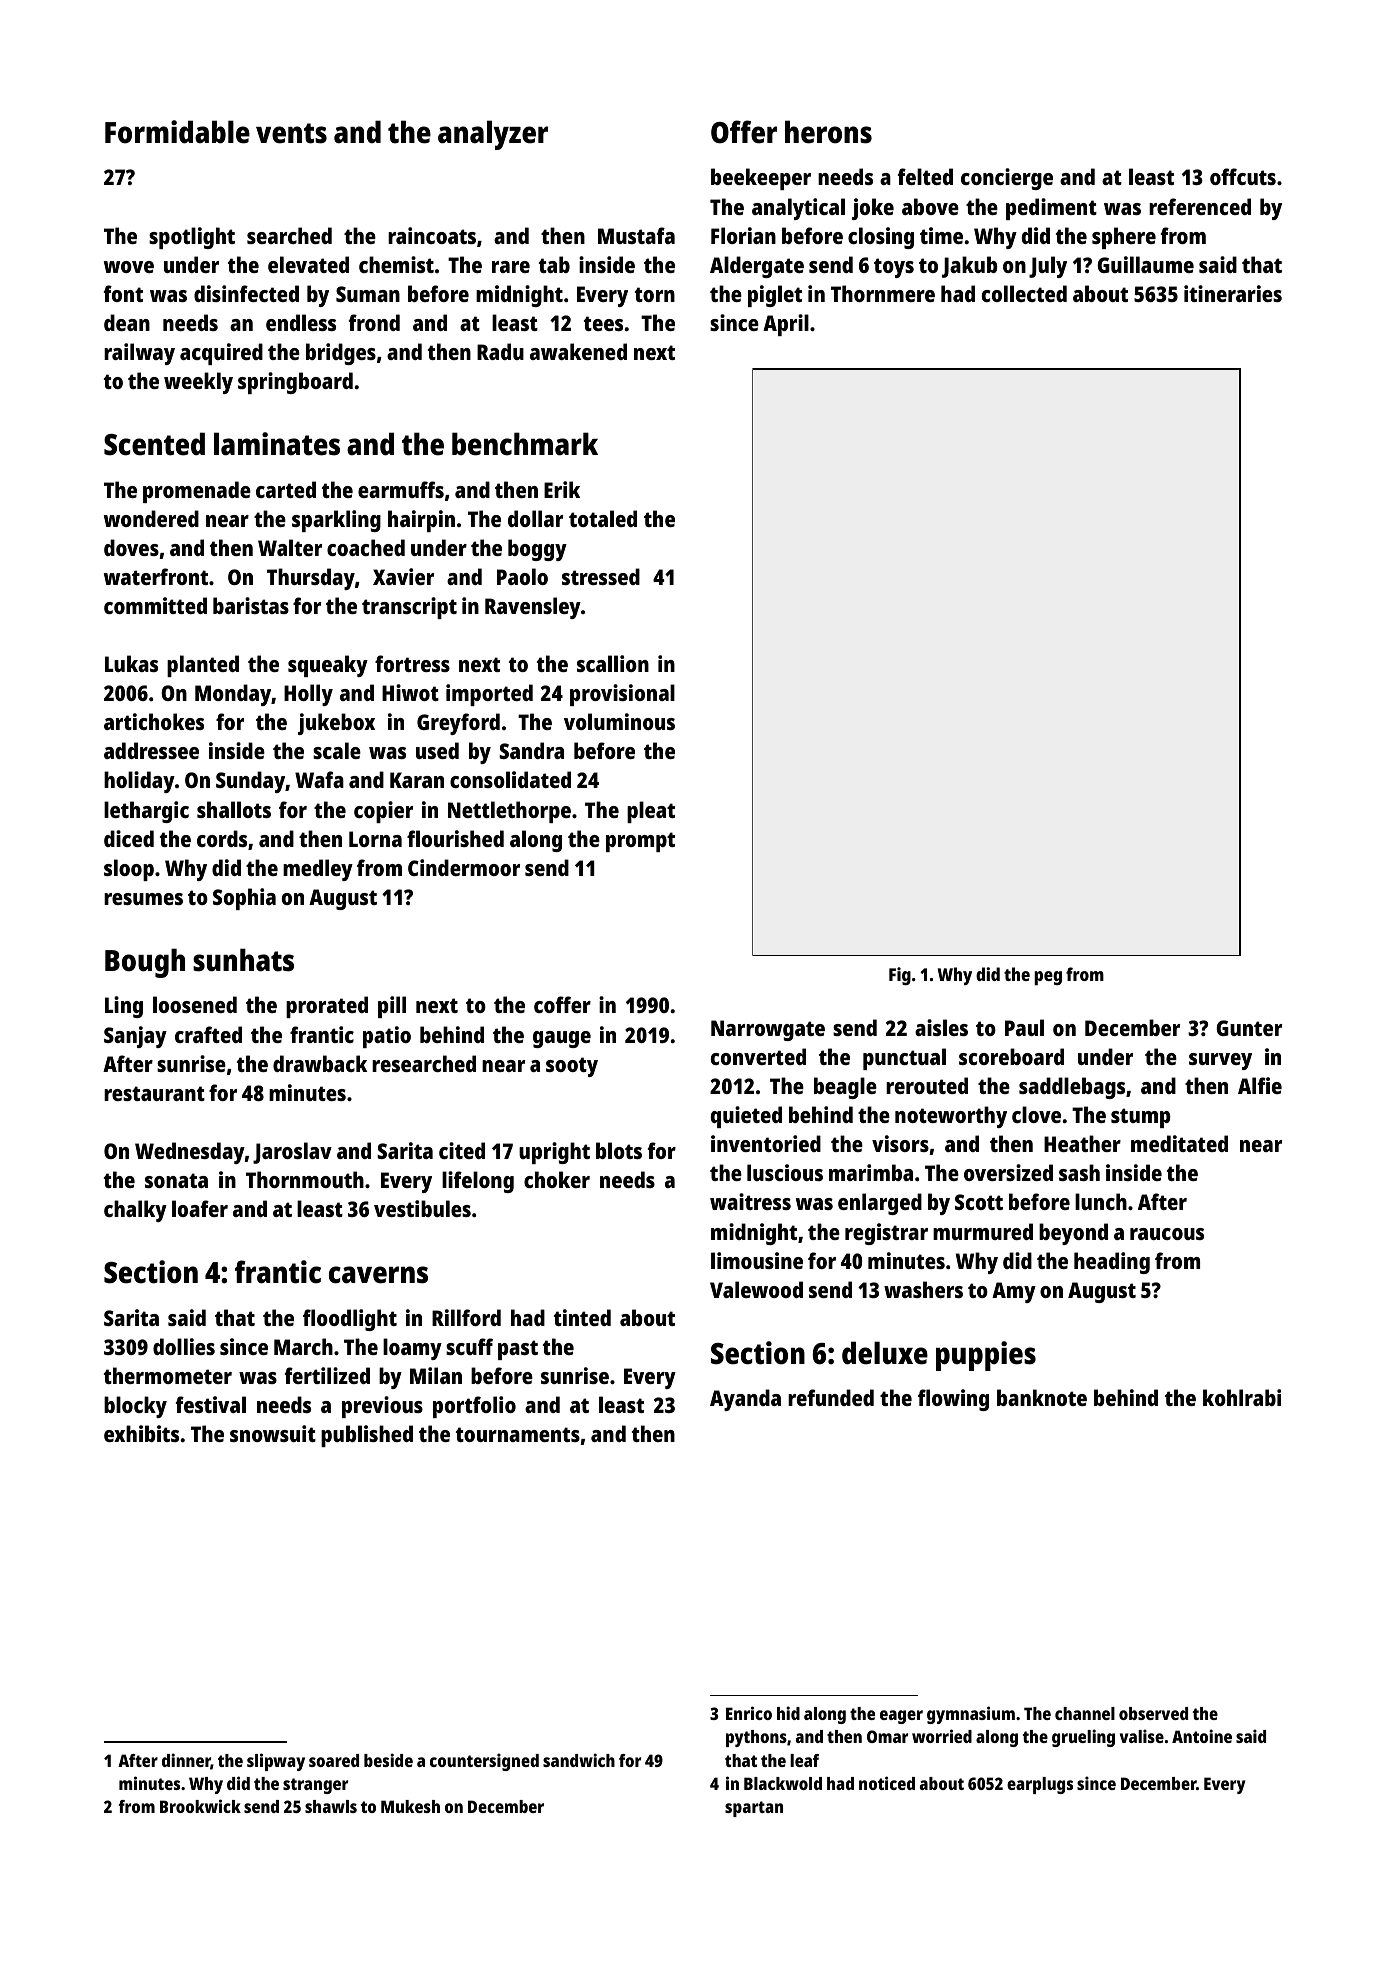 This document has height=1969, width=1386. What do you see at coordinates (1024, 293) in the document?
I see `collected` at bounding box center [1024, 293].
